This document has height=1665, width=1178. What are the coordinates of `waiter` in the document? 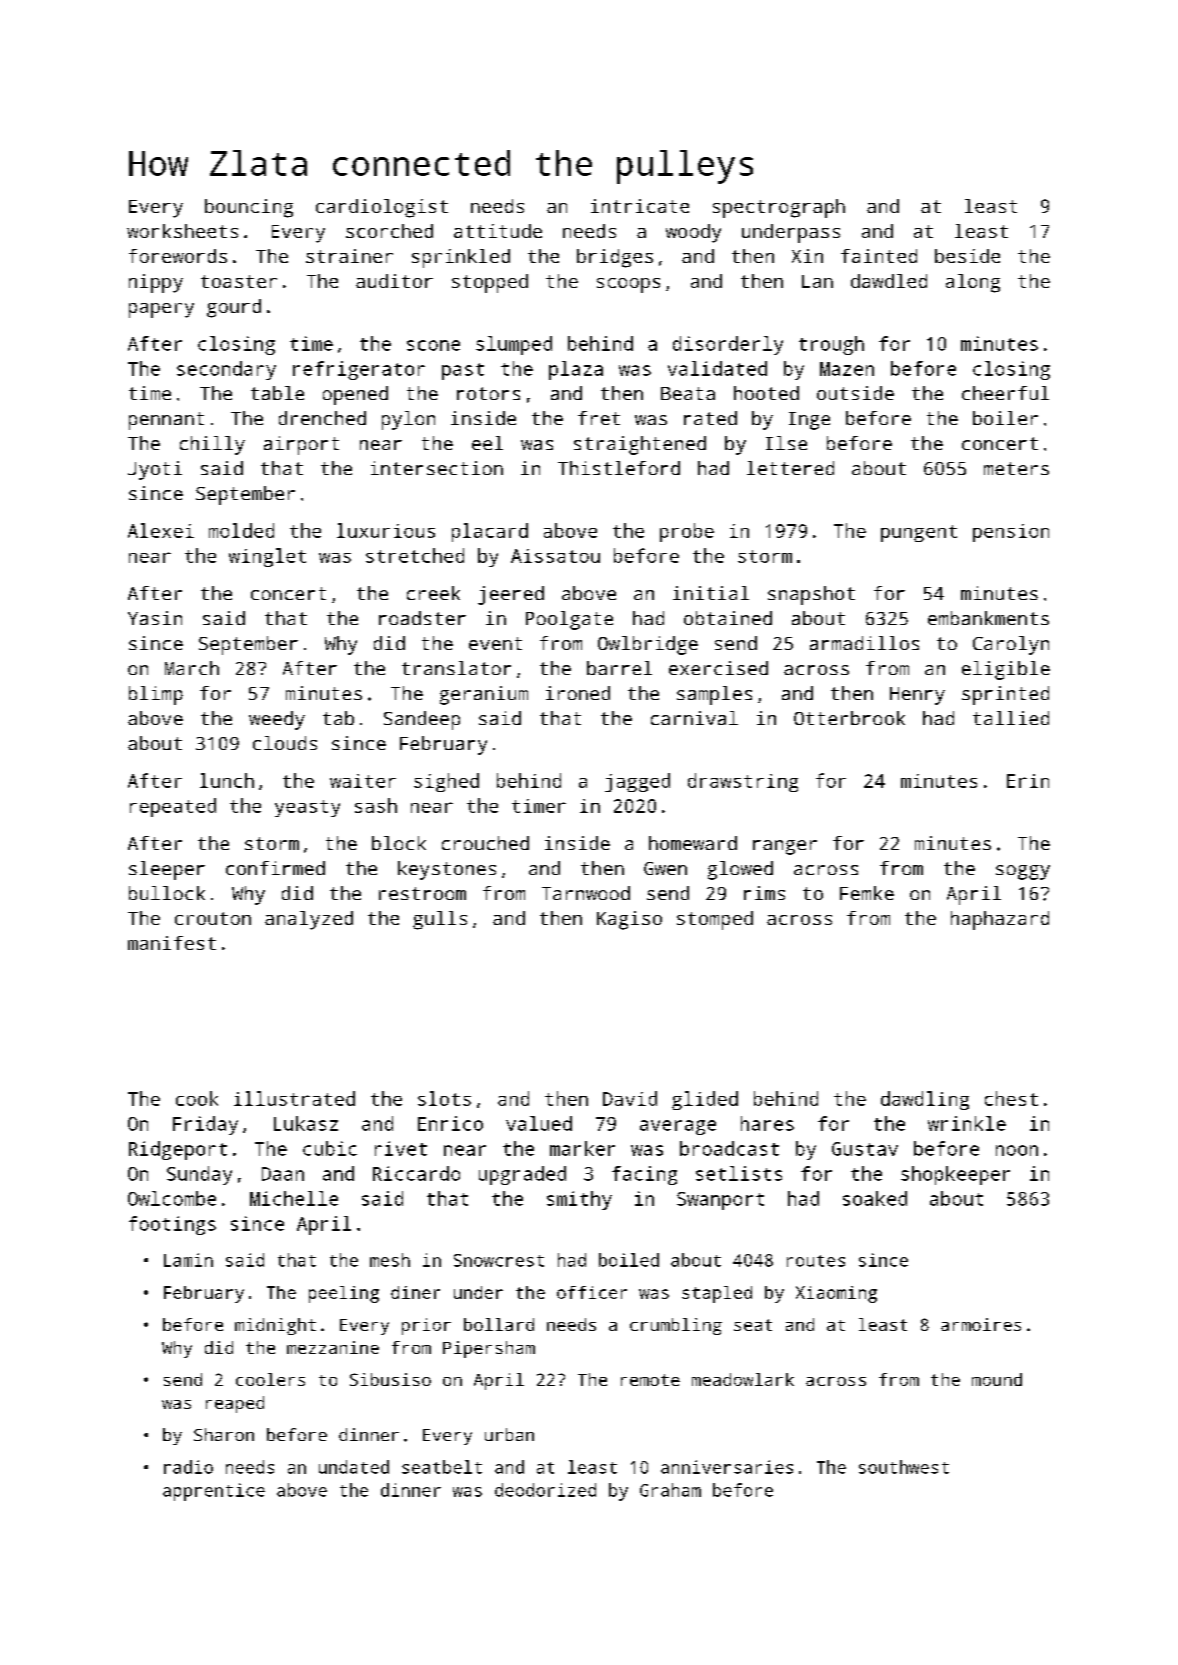 It's located at (363, 781).
